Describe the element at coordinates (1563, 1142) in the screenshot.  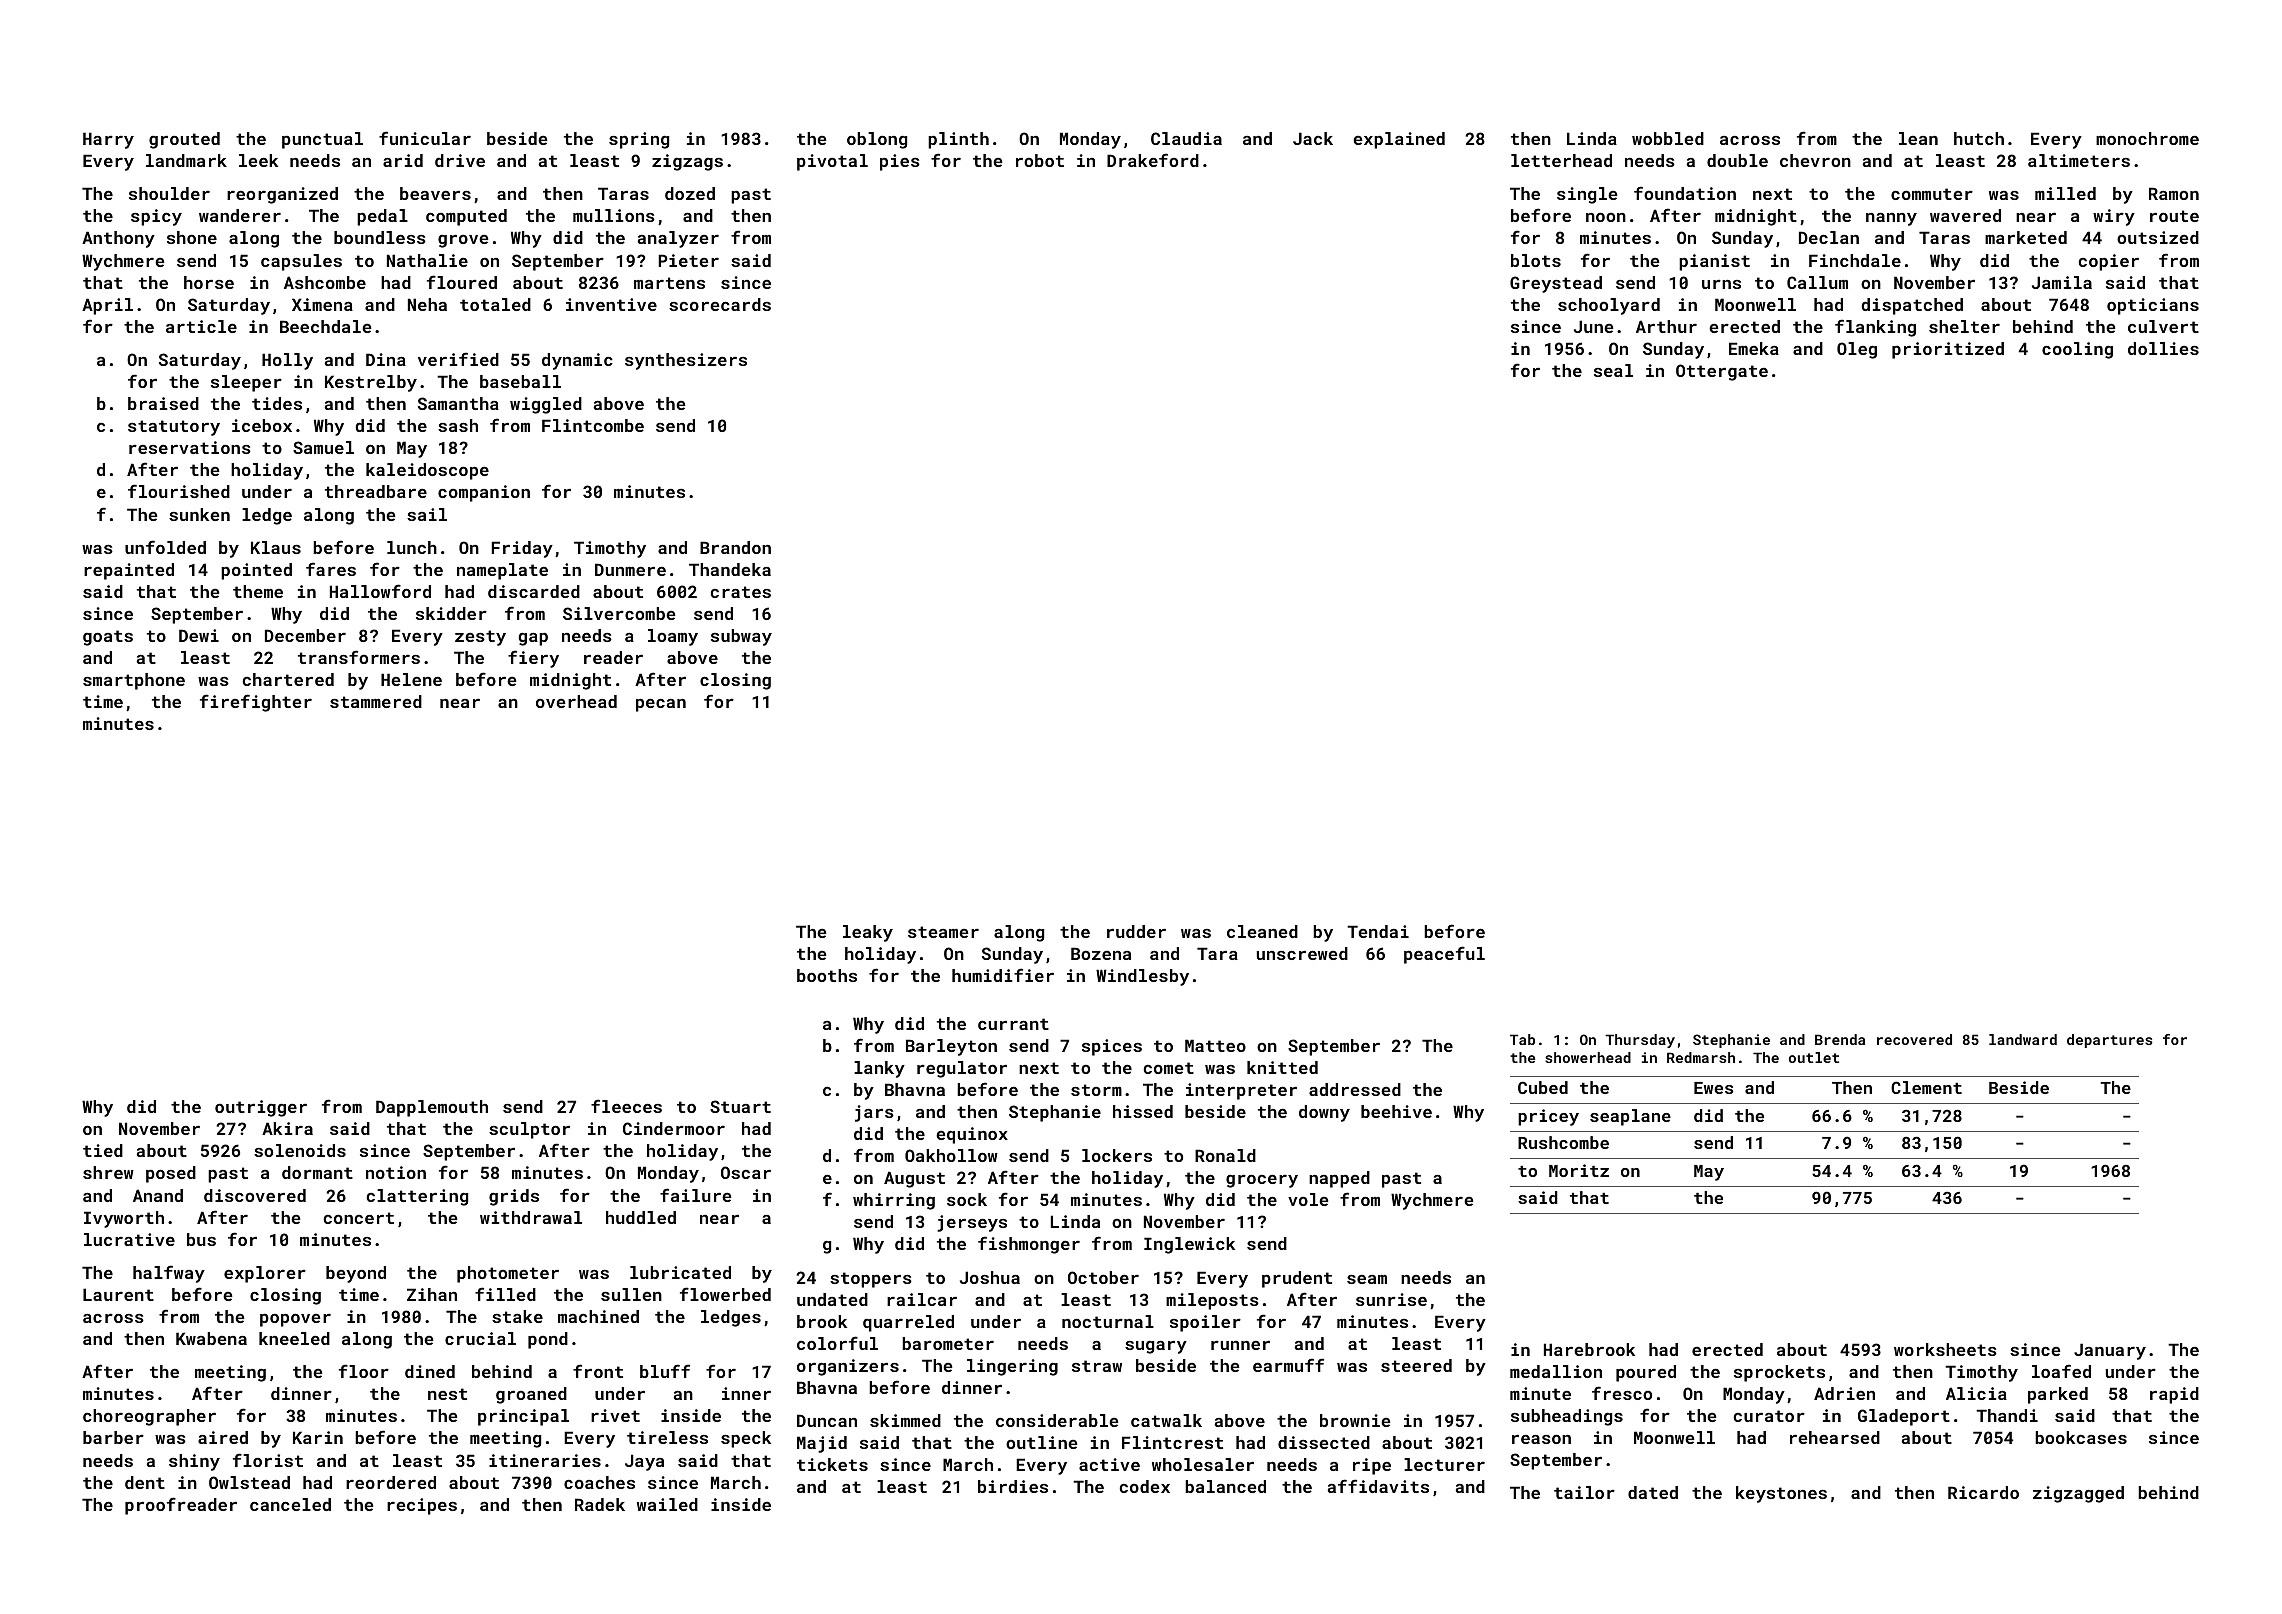
I see `Rushcombe` at that location.
